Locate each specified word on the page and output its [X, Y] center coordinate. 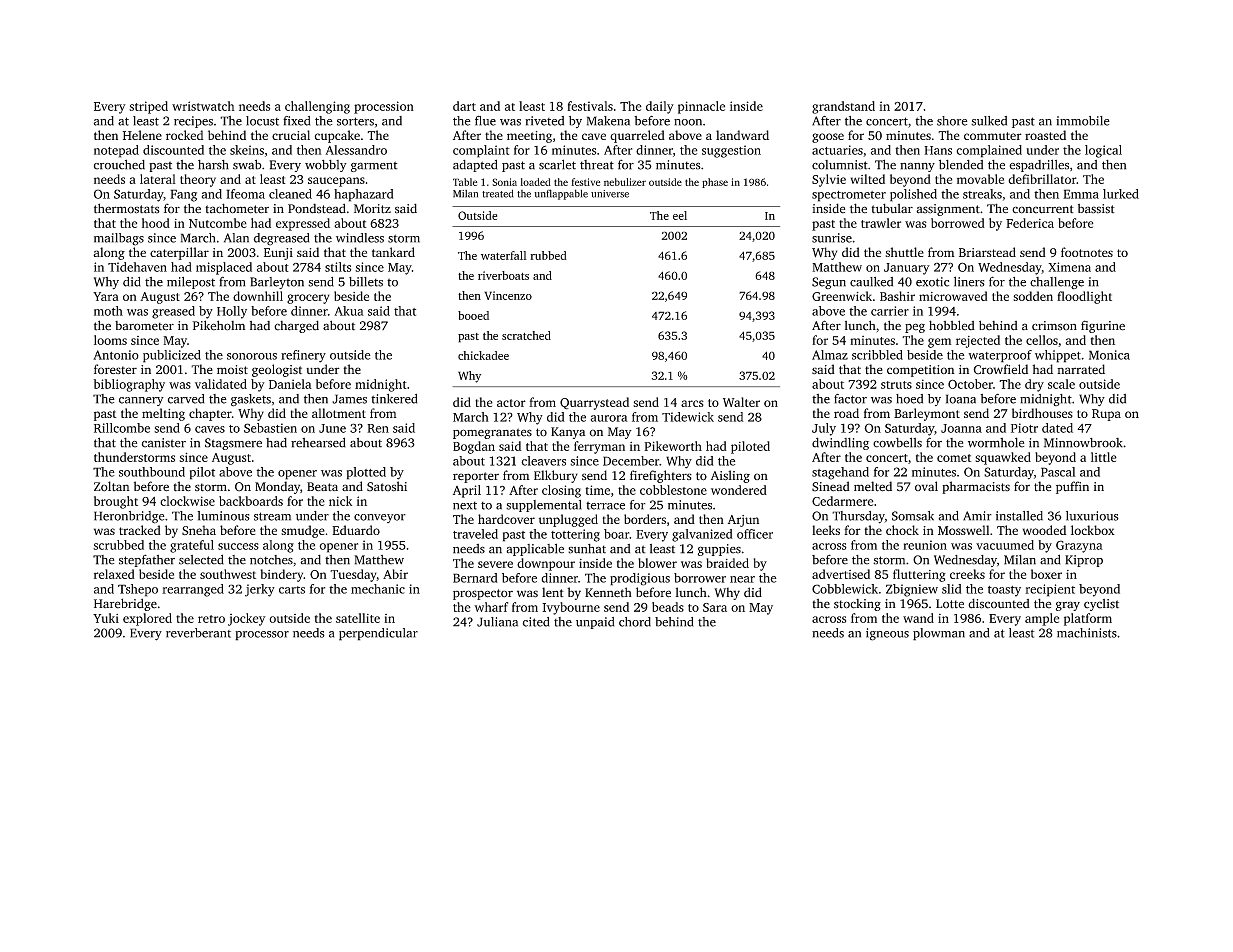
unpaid [595, 623]
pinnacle [701, 107]
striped [148, 107]
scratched [526, 335]
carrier [890, 311]
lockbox [1093, 530]
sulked [989, 121]
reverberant [198, 633]
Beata [322, 486]
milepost [191, 283]
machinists [1087, 633]
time [597, 490]
